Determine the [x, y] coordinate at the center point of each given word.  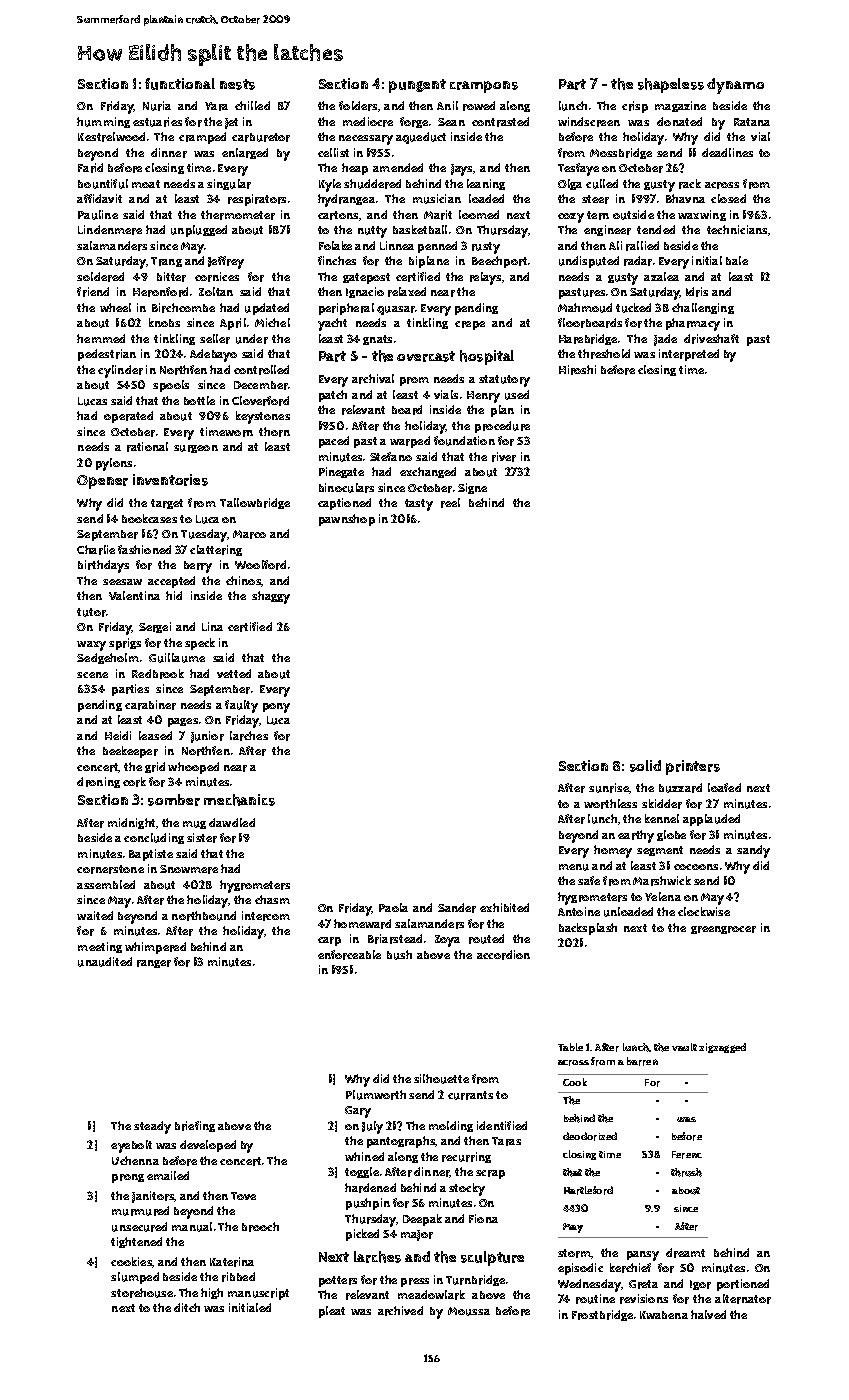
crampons [484, 87]
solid [645, 766]
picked [362, 1235]
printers [693, 767]
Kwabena [664, 1315]
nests [237, 84]
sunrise [609, 788]
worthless [610, 804]
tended [656, 229]
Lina [212, 626]
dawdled [232, 822]
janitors [153, 1197]
